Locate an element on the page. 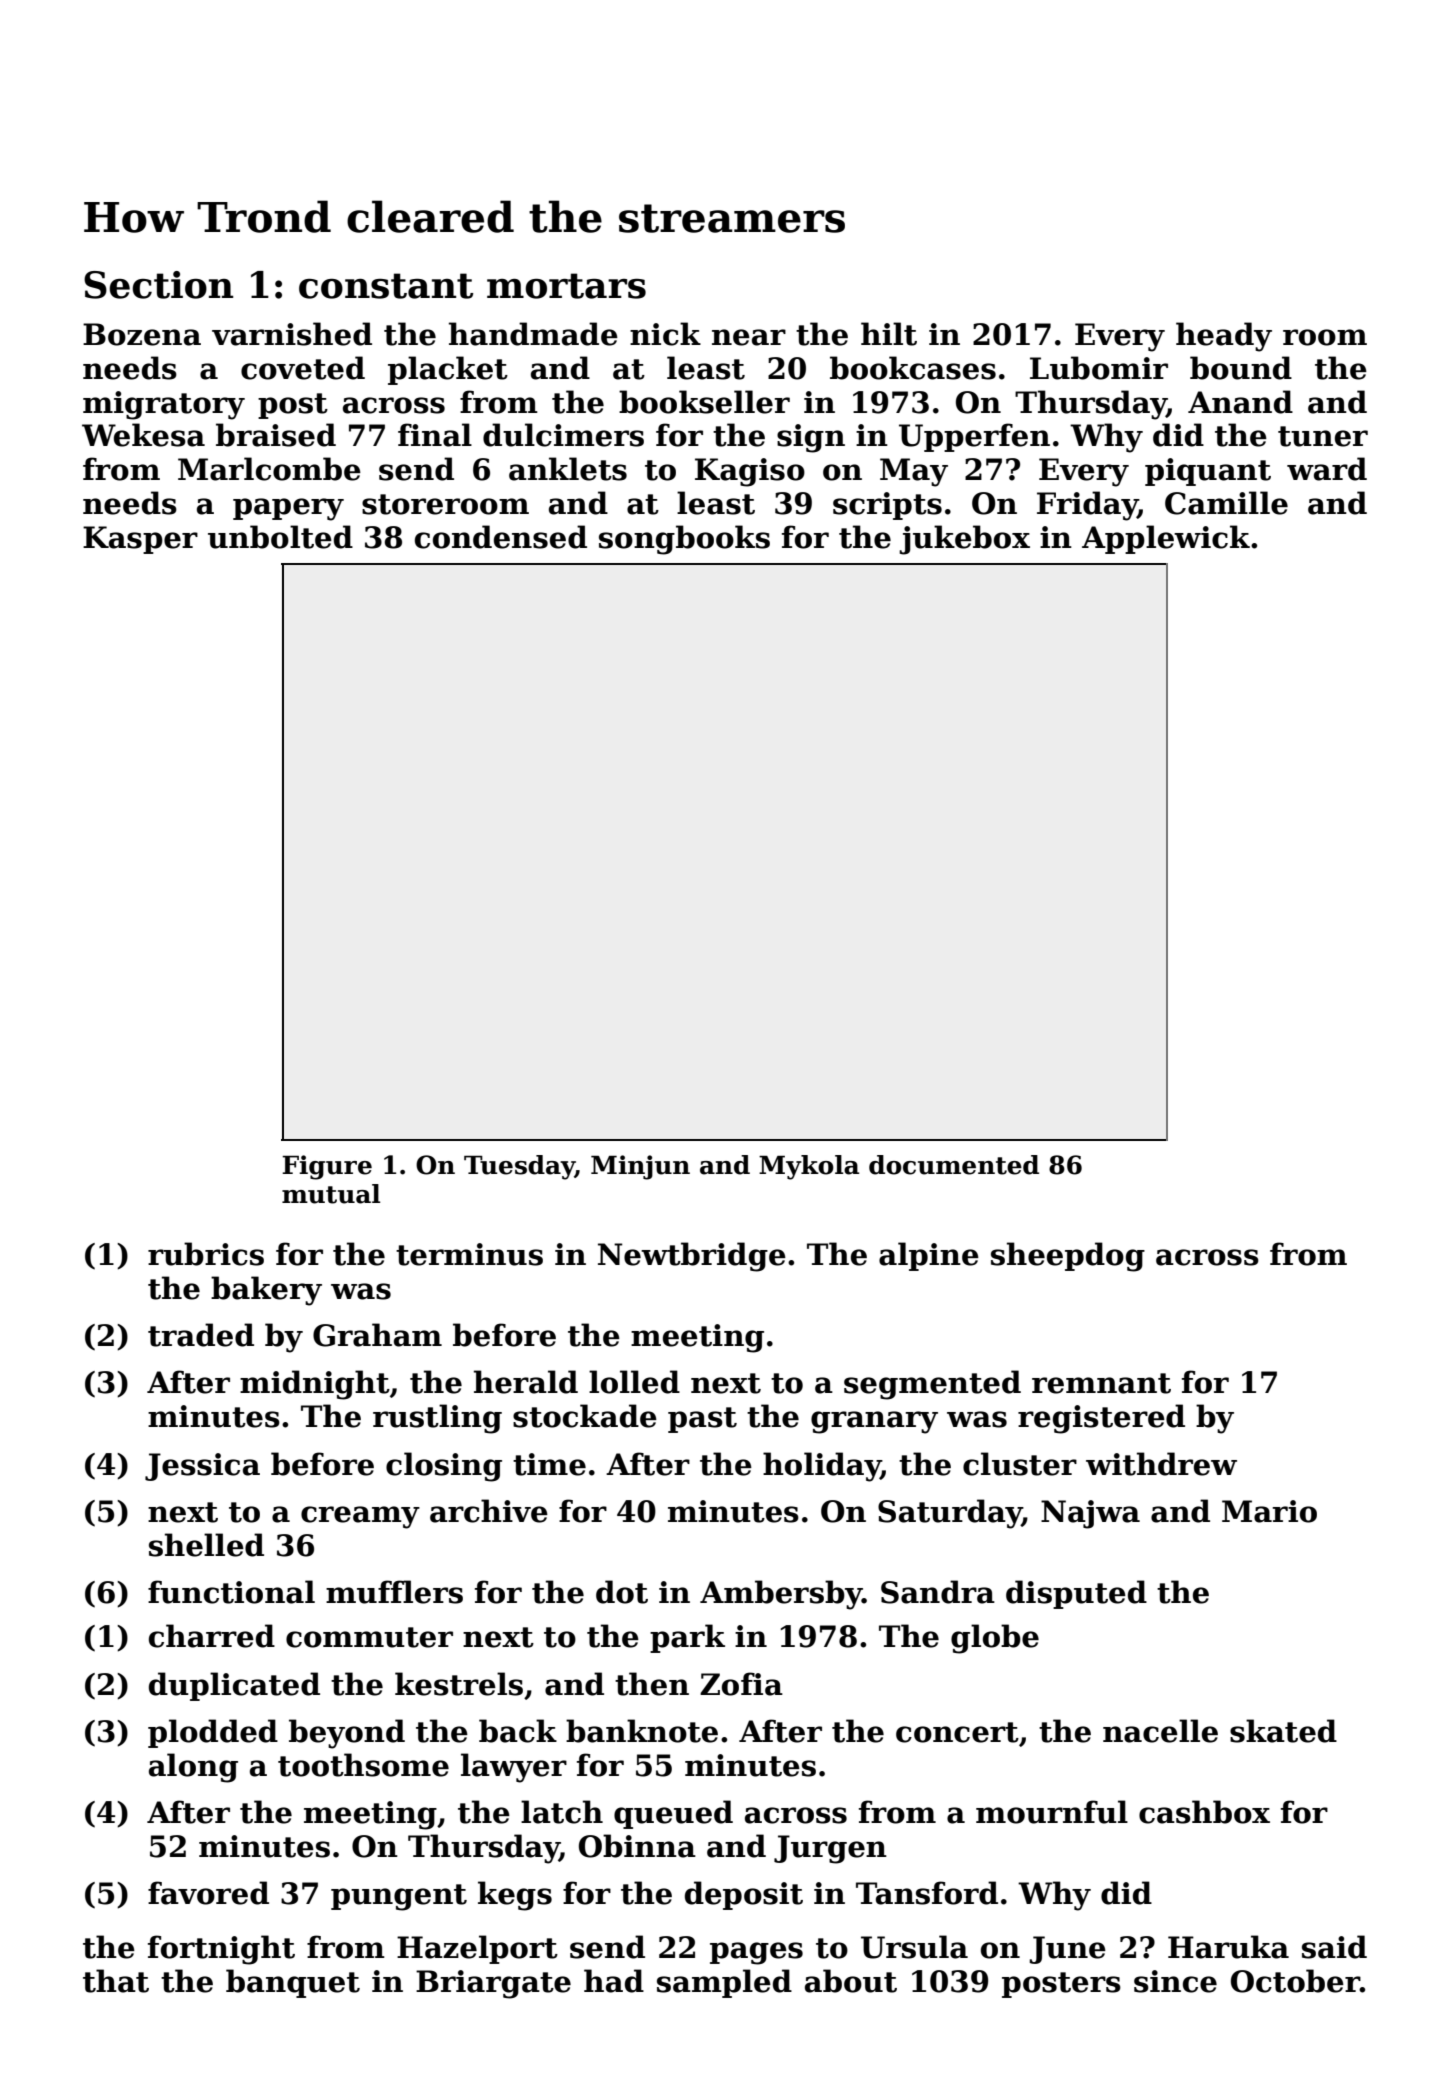  jukebox is located at coordinates (964, 540).
